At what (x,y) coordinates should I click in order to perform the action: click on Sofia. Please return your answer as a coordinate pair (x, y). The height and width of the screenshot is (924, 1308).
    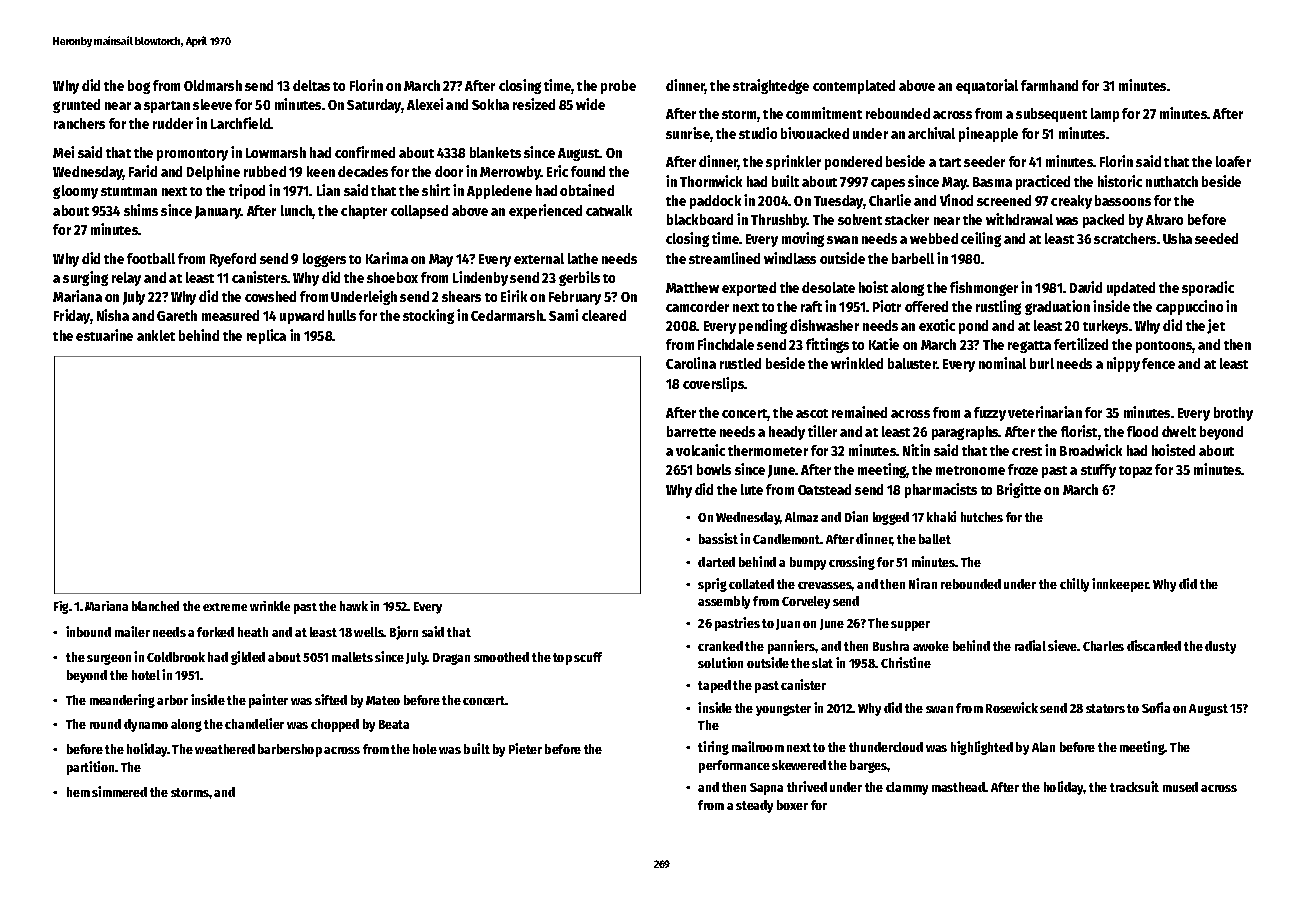
    Looking at the image, I should click on (1156, 707).
